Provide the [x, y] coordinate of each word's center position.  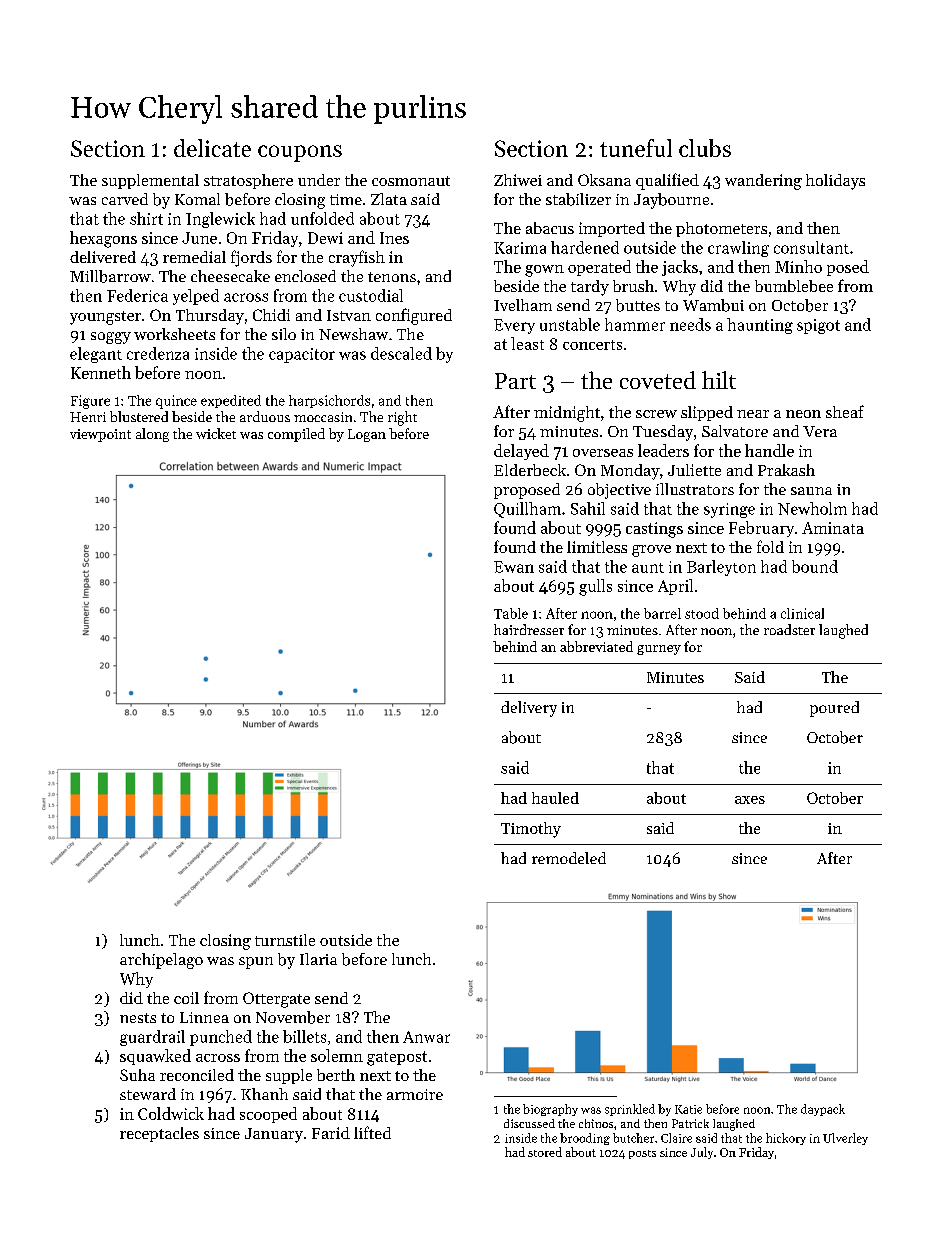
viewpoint [100, 435]
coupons [300, 153]
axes [750, 800]
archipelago [161, 961]
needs [690, 324]
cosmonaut [411, 181]
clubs [705, 148]
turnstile [285, 940]
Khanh [264, 1094]
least [527, 343]
